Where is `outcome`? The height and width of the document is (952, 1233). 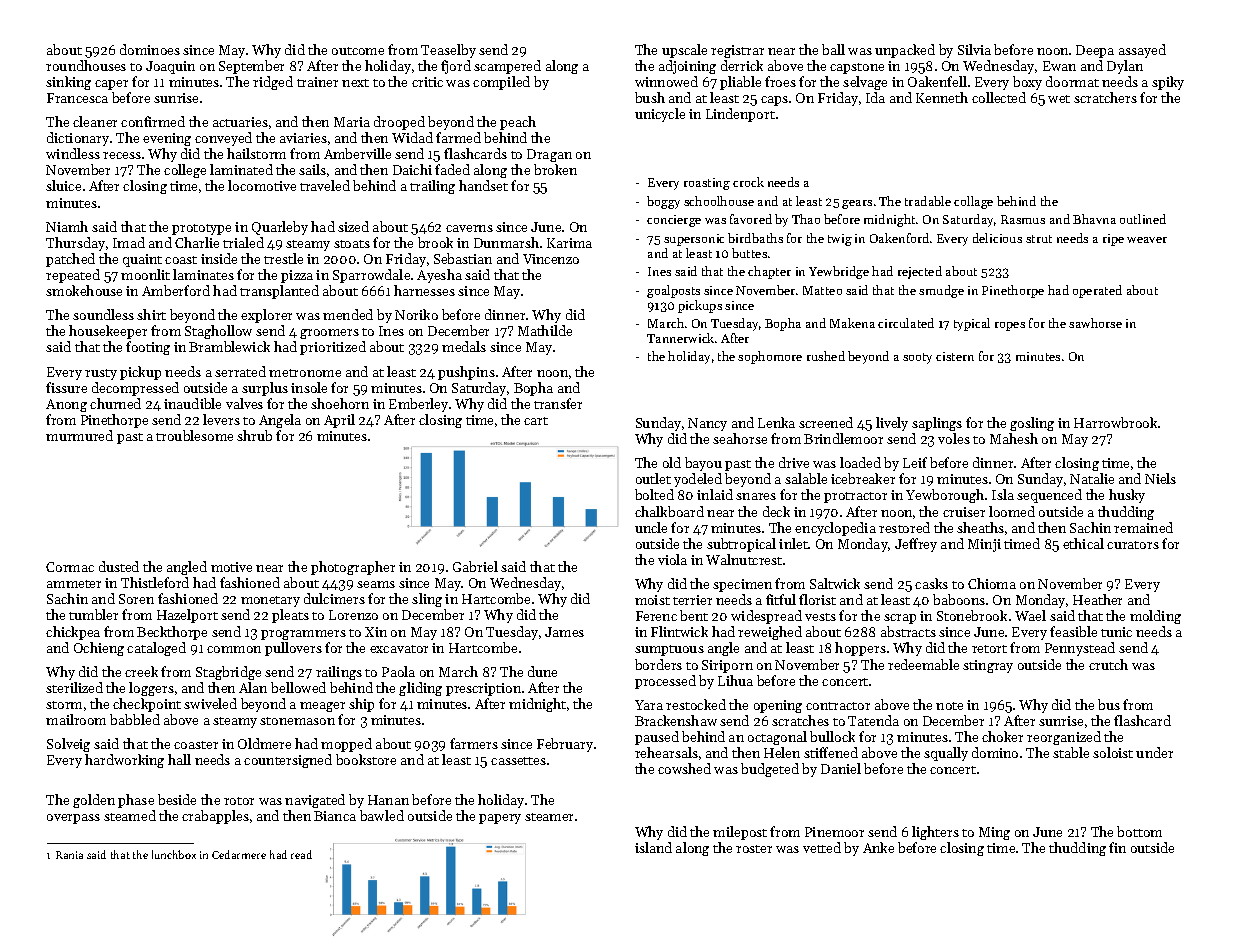 outcome is located at coordinates (358, 51).
